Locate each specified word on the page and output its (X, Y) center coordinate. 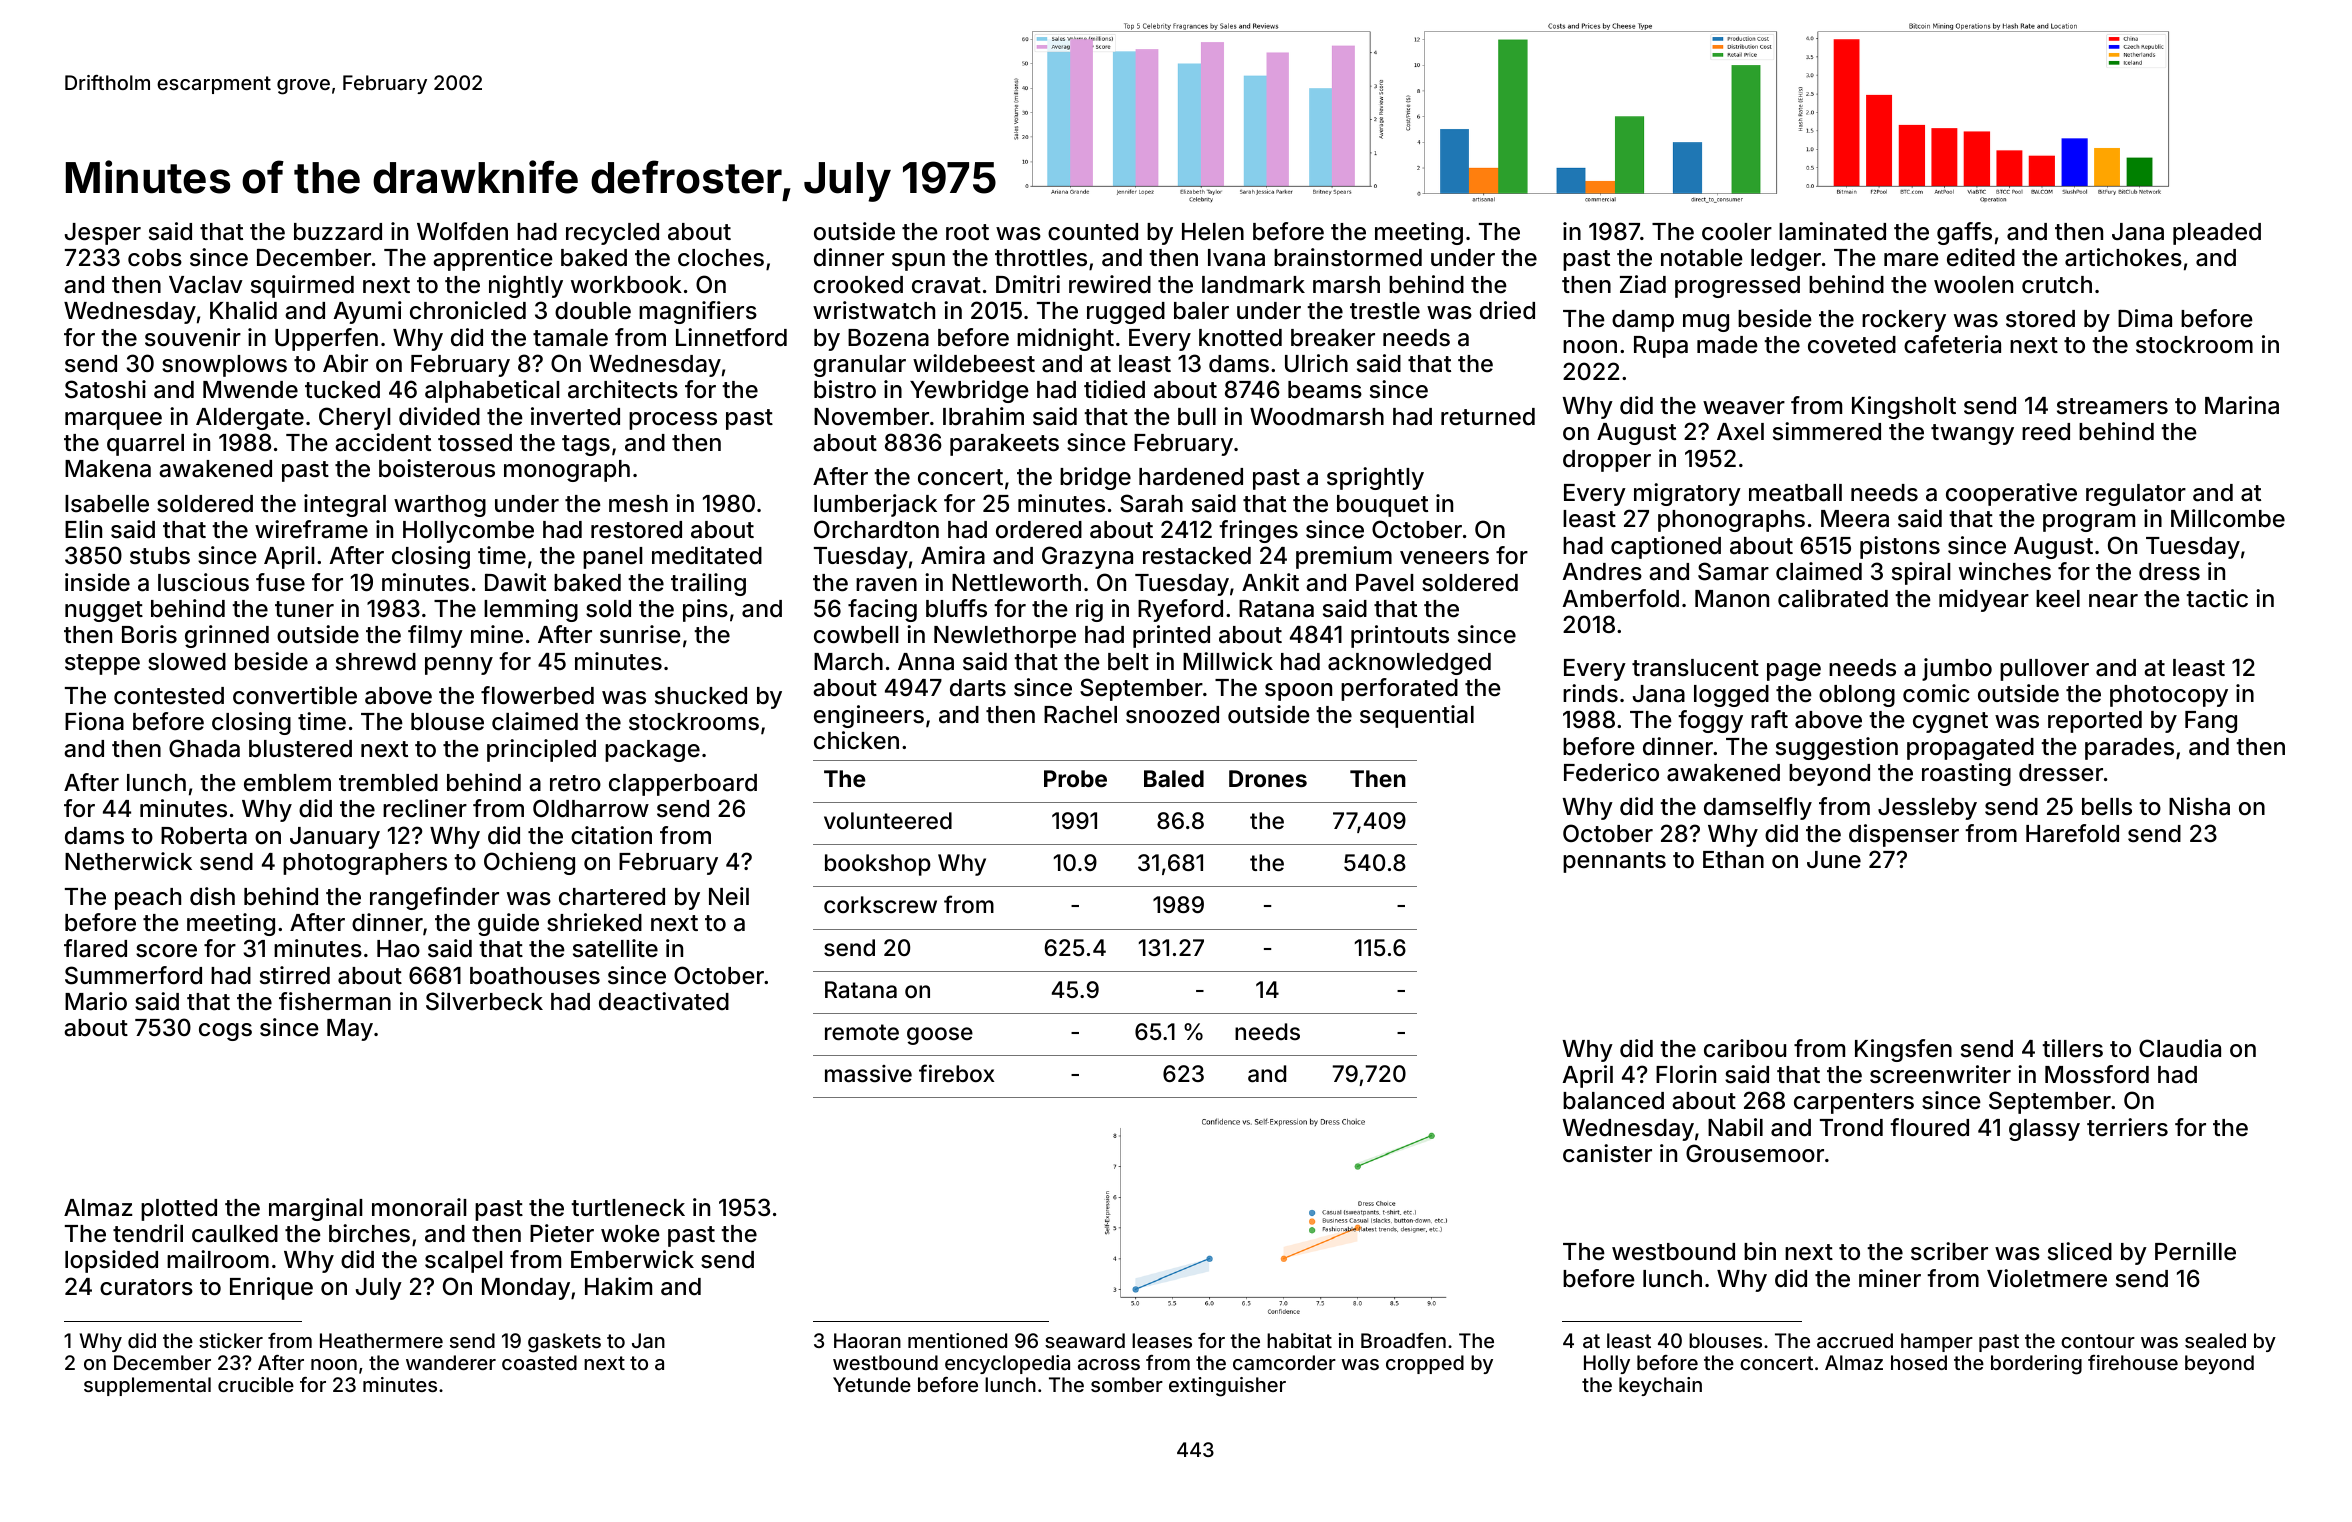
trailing (708, 584)
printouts (1400, 636)
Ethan (1733, 860)
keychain (1660, 1386)
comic (1936, 693)
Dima (2145, 318)
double (593, 311)
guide (508, 924)
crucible (256, 1384)
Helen (1213, 232)
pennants (1614, 862)
